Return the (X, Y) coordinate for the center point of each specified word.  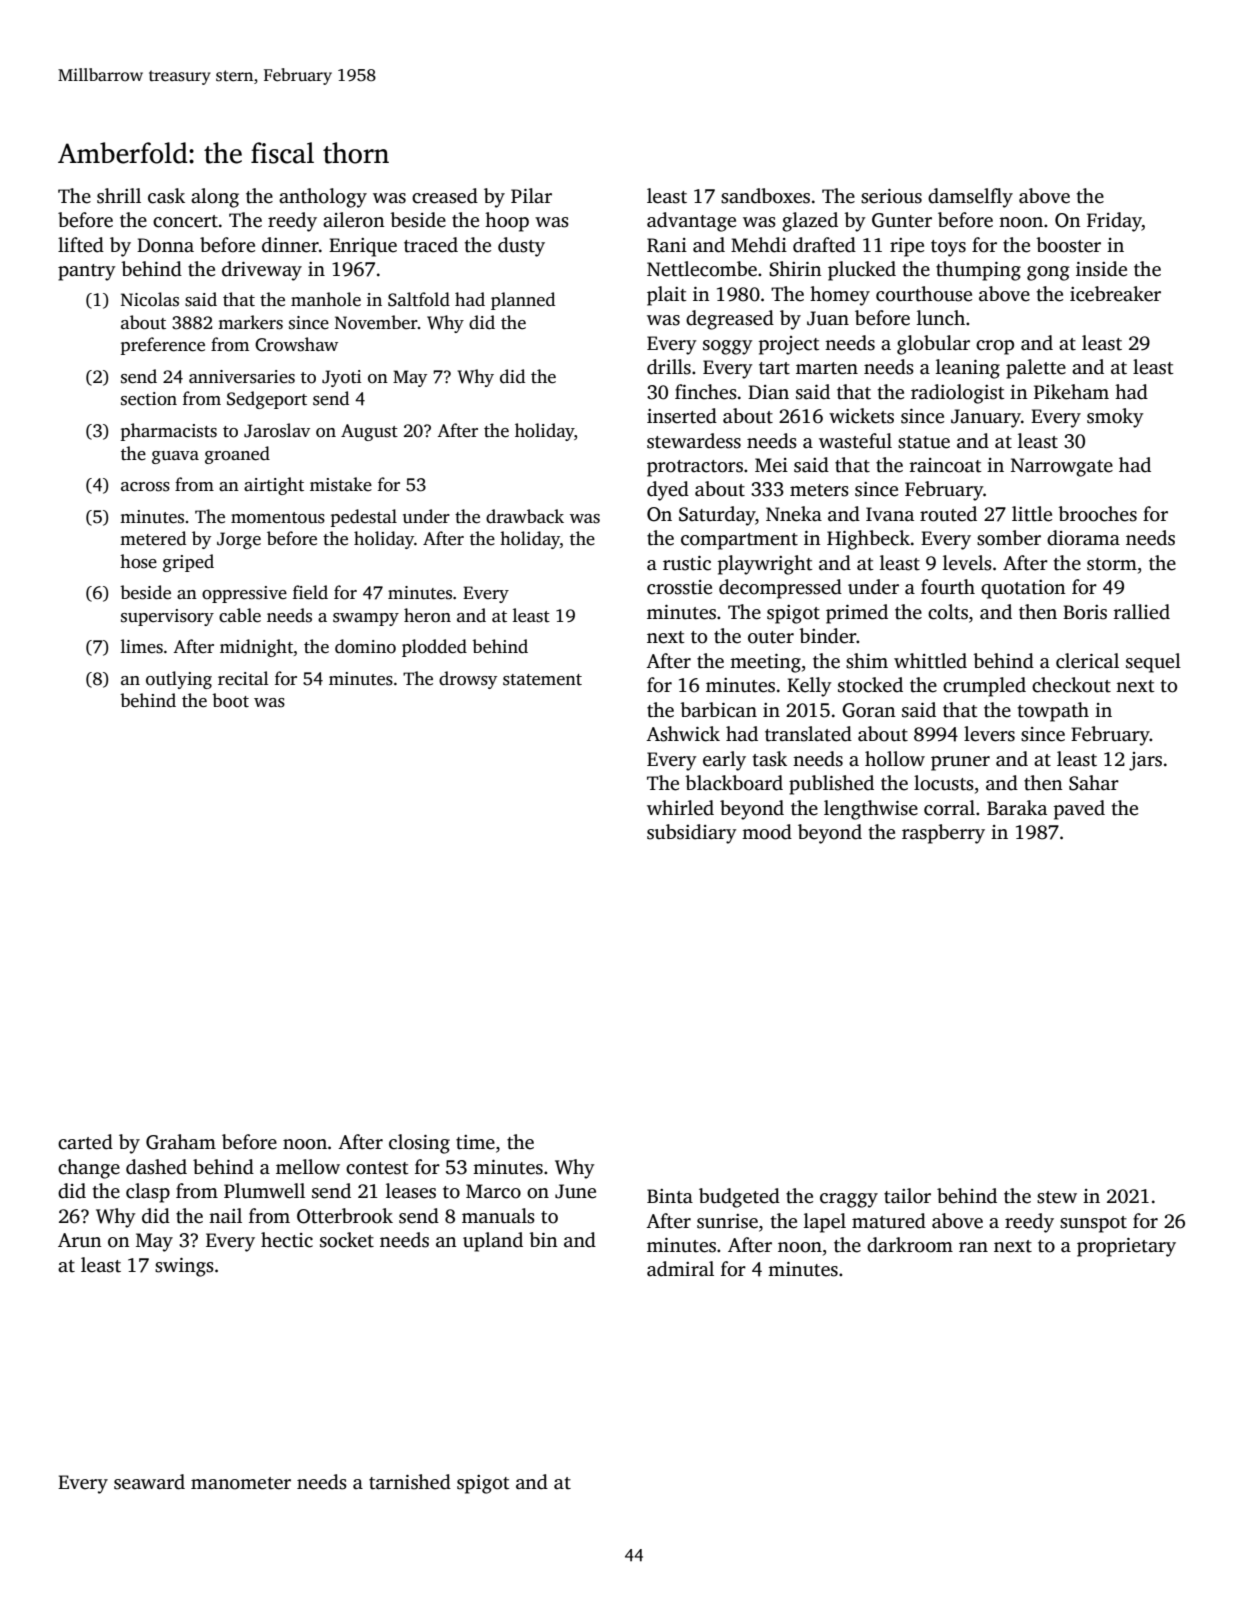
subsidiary (692, 834)
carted (85, 1142)
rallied (1142, 612)
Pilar (531, 196)
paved (1079, 810)
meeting (765, 663)
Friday (1114, 222)
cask (166, 196)
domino (365, 646)
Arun (80, 1240)
